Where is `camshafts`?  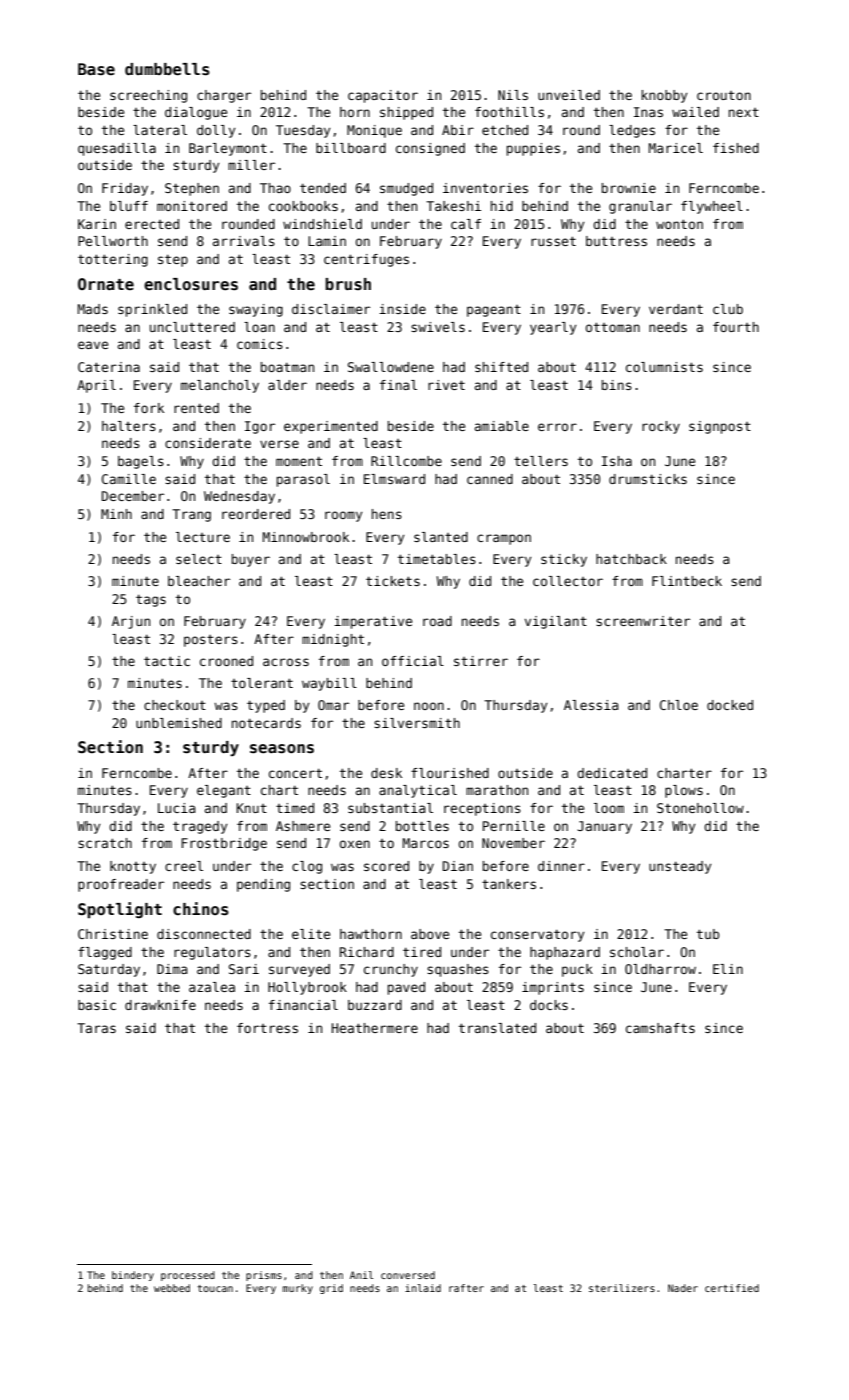 camshafts is located at coordinates (660, 1028).
